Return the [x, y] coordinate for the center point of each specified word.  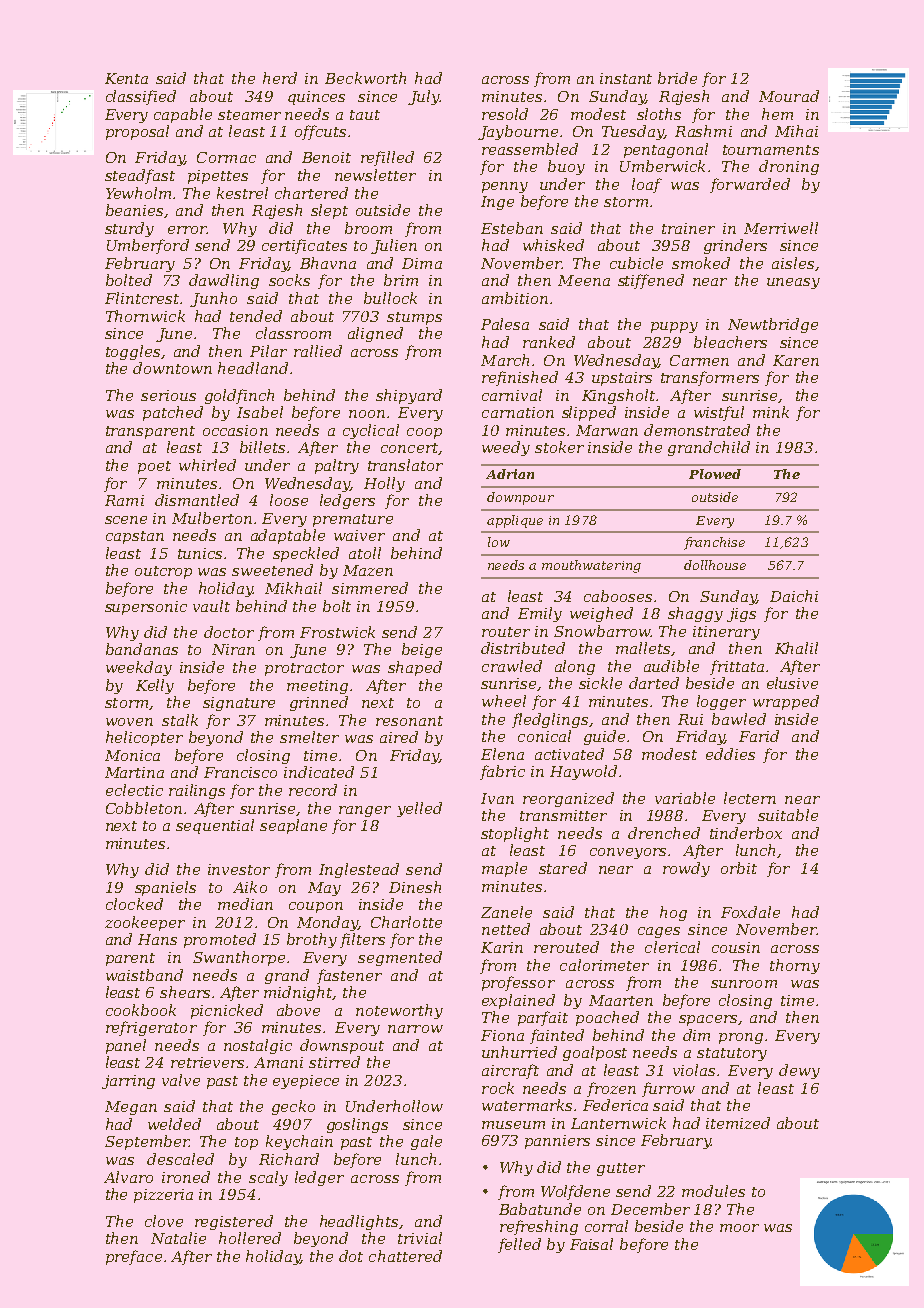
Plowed [715, 474]
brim [401, 280]
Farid [759, 736]
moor [739, 1228]
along [575, 667]
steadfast [140, 176]
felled [519, 1245]
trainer [688, 228]
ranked [549, 342]
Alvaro [128, 1177]
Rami [124, 500]
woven [129, 722]
